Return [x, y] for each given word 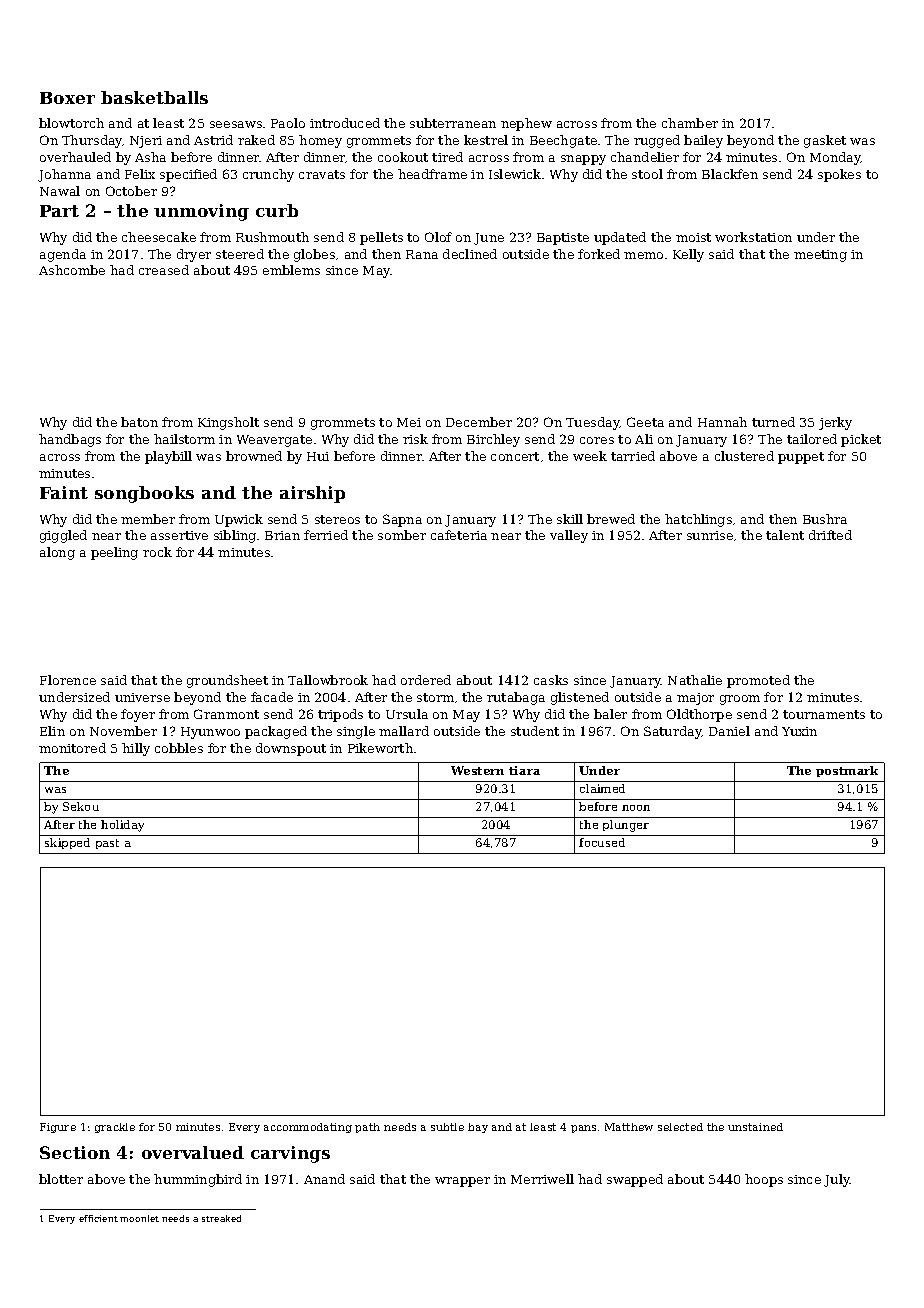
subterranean [453, 123]
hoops [764, 1180]
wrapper [462, 1182]
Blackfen [730, 174]
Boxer [67, 98]
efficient [98, 1218]
